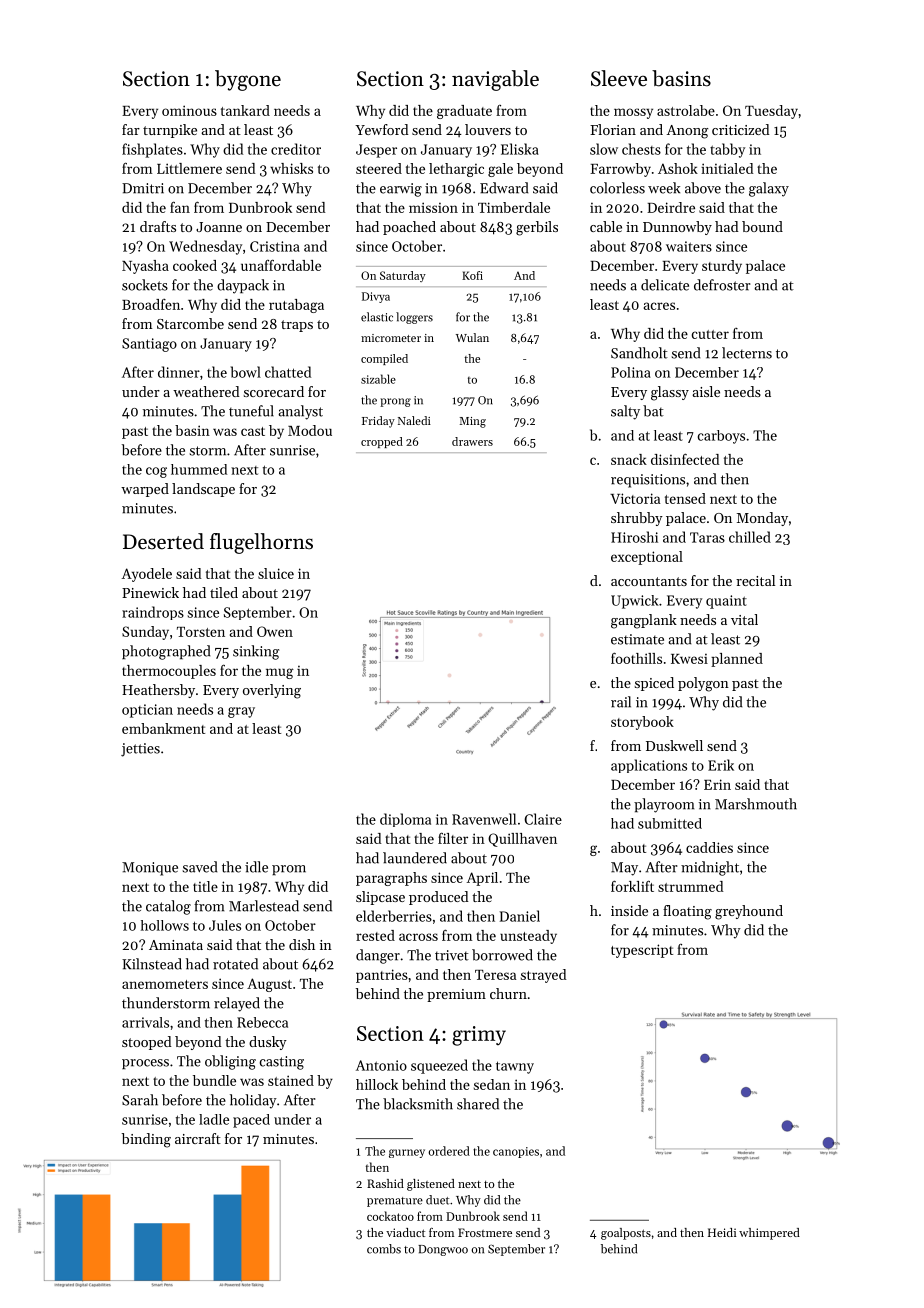 The width and height of the screenshot is (924, 1308). I want to click on slow, so click(604, 149).
